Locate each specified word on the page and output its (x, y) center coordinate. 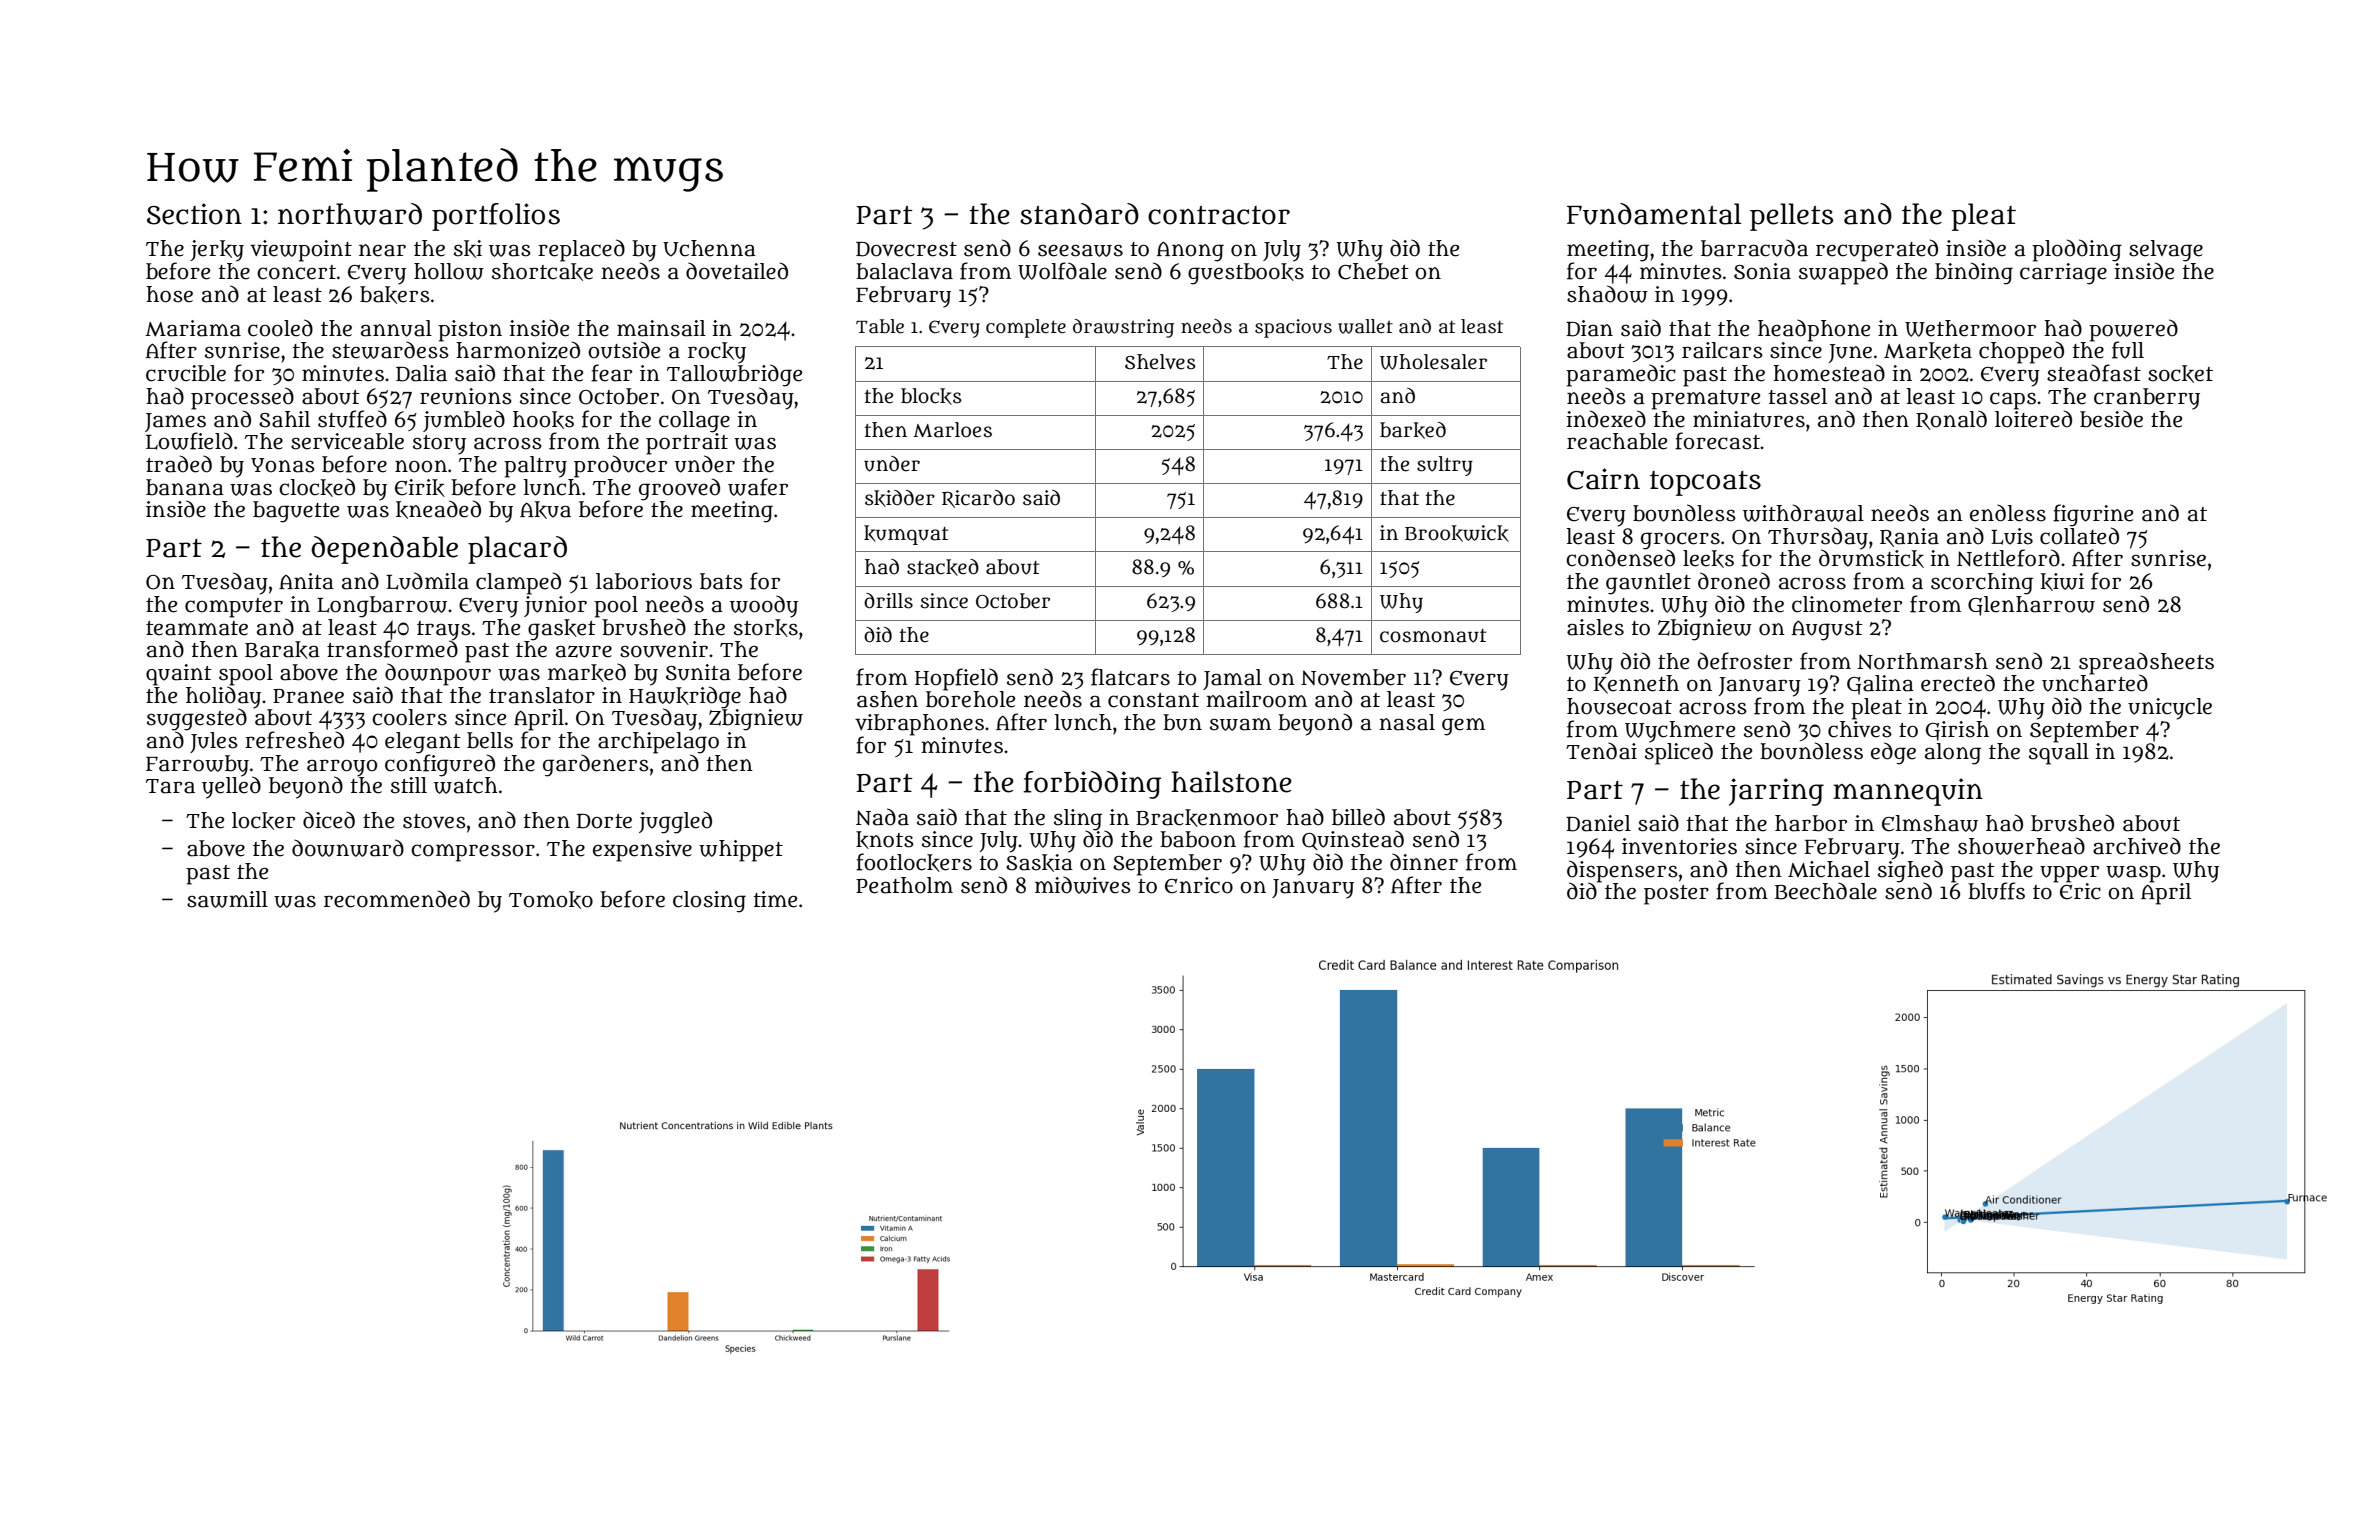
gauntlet (1648, 584)
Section (194, 214)
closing (709, 902)
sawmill (227, 899)
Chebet (1373, 271)
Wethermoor (1970, 328)
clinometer (1847, 604)
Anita (306, 581)
